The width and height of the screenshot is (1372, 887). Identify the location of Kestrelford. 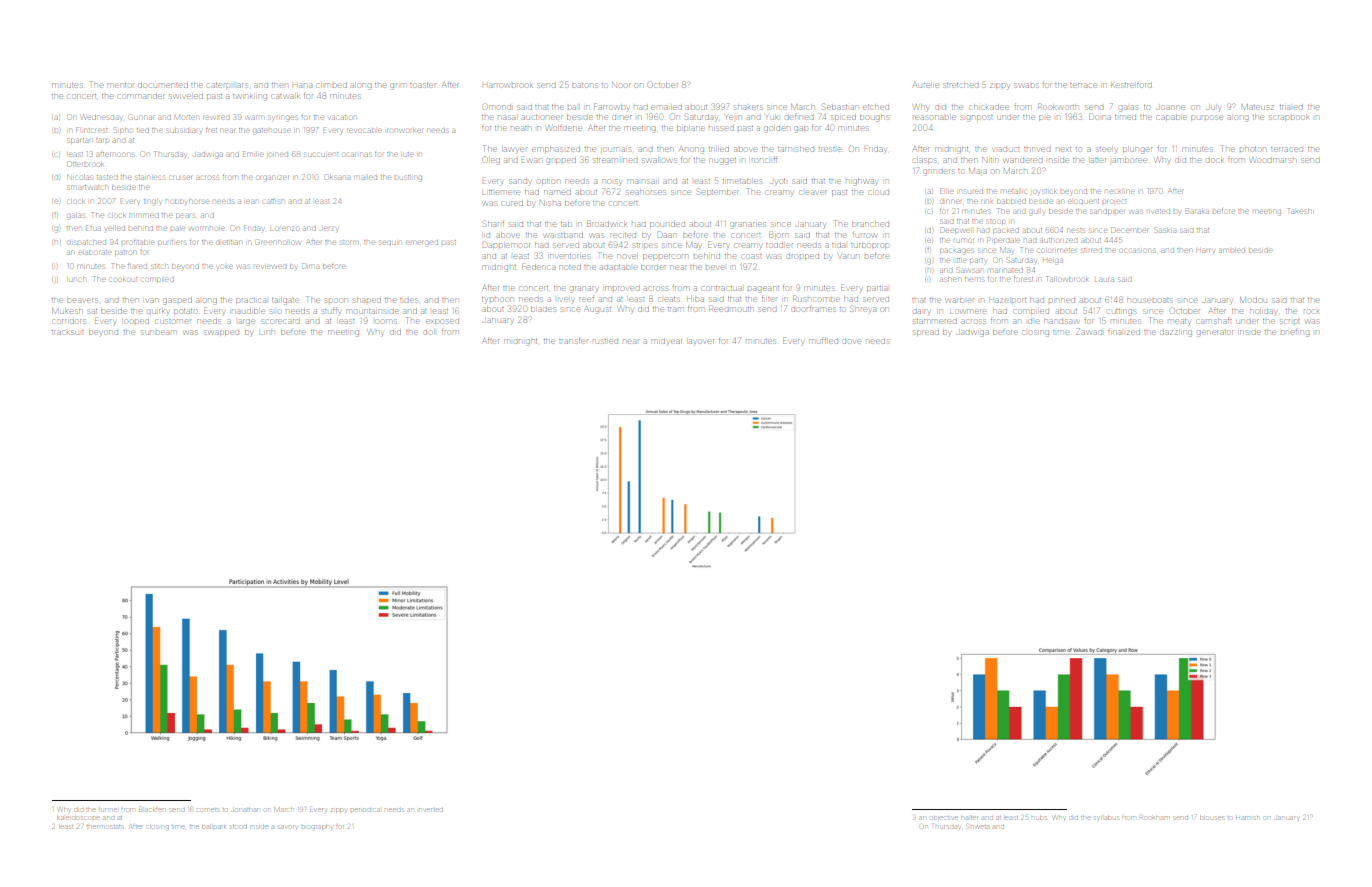
(1131, 85).
